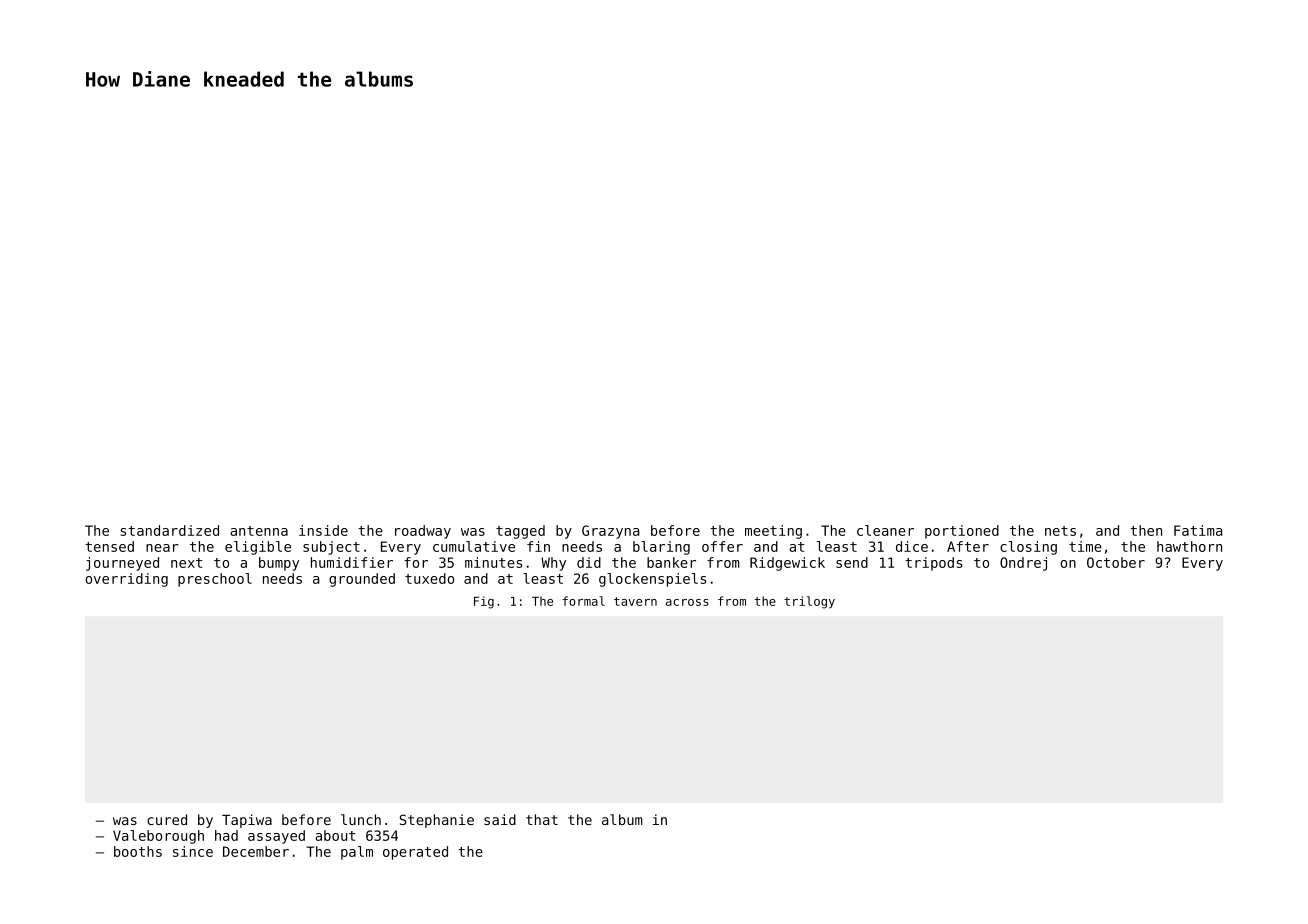  What do you see at coordinates (247, 821) in the image?
I see `Tapiwa` at bounding box center [247, 821].
